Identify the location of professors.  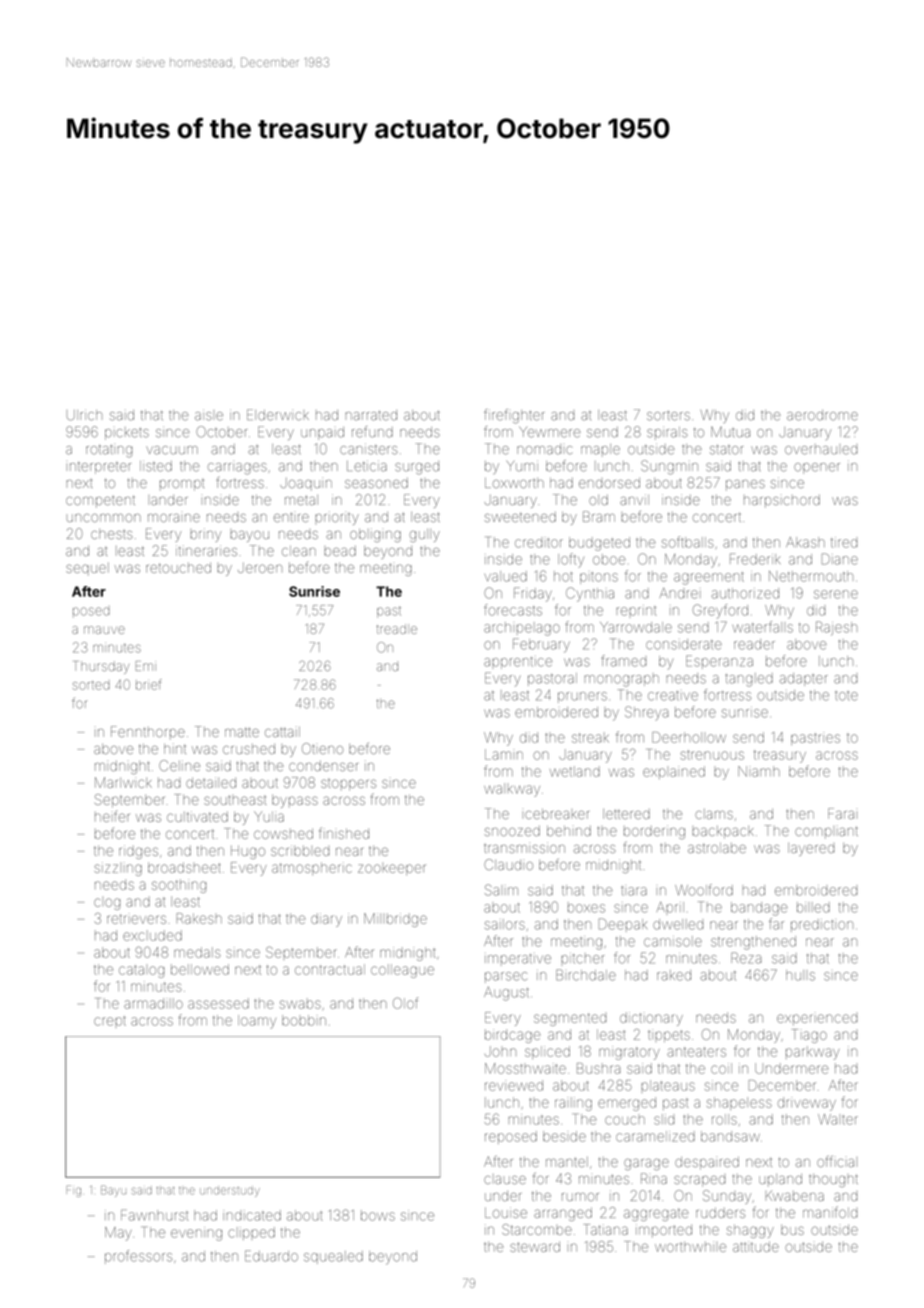
(138, 1257).
